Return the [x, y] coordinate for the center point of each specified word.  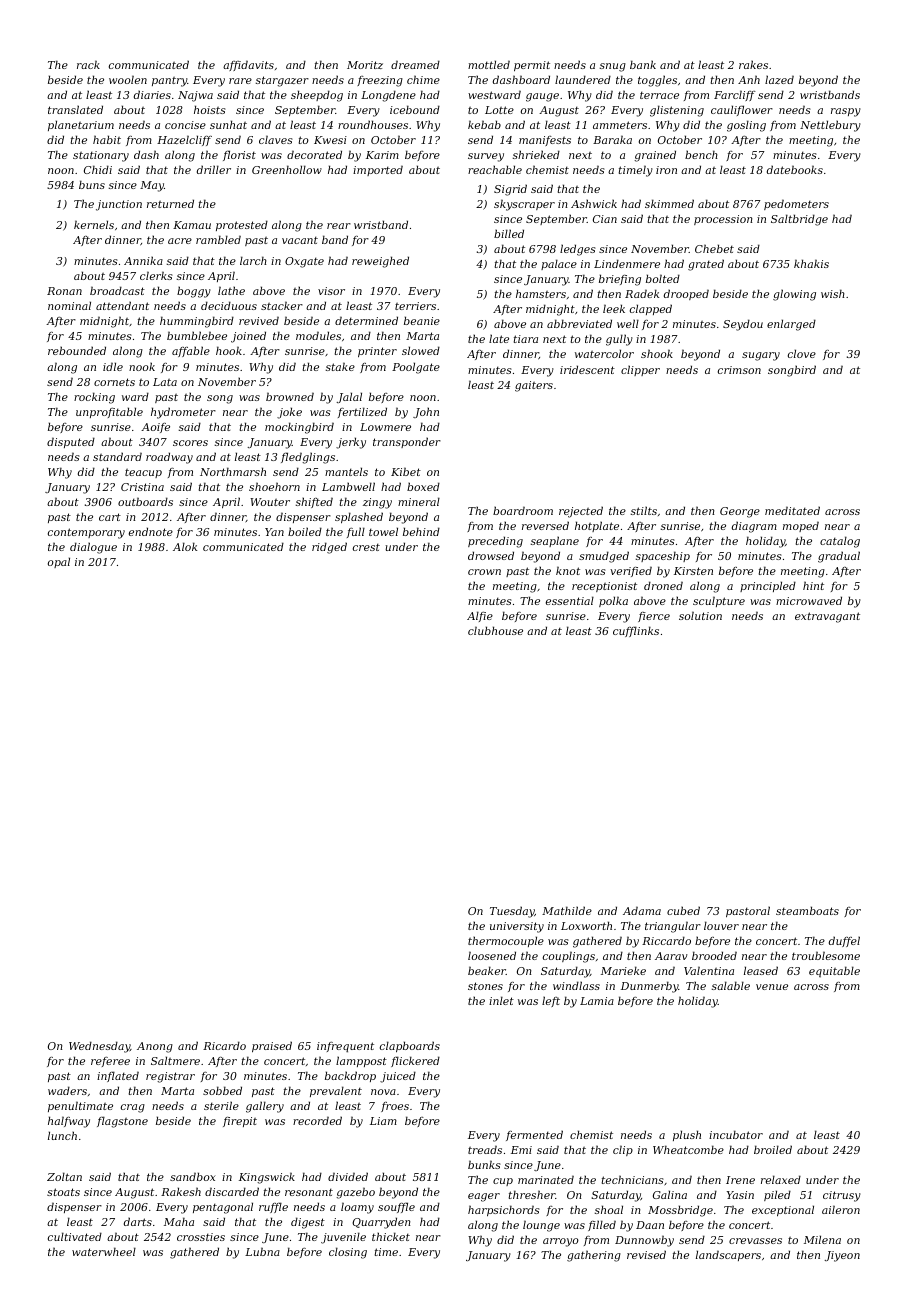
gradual [839, 557]
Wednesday [99, 1047]
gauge [542, 97]
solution [700, 615]
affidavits [248, 65]
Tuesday [512, 912]
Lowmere [385, 427]
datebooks [795, 169]
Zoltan [64, 1176]
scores [190, 443]
